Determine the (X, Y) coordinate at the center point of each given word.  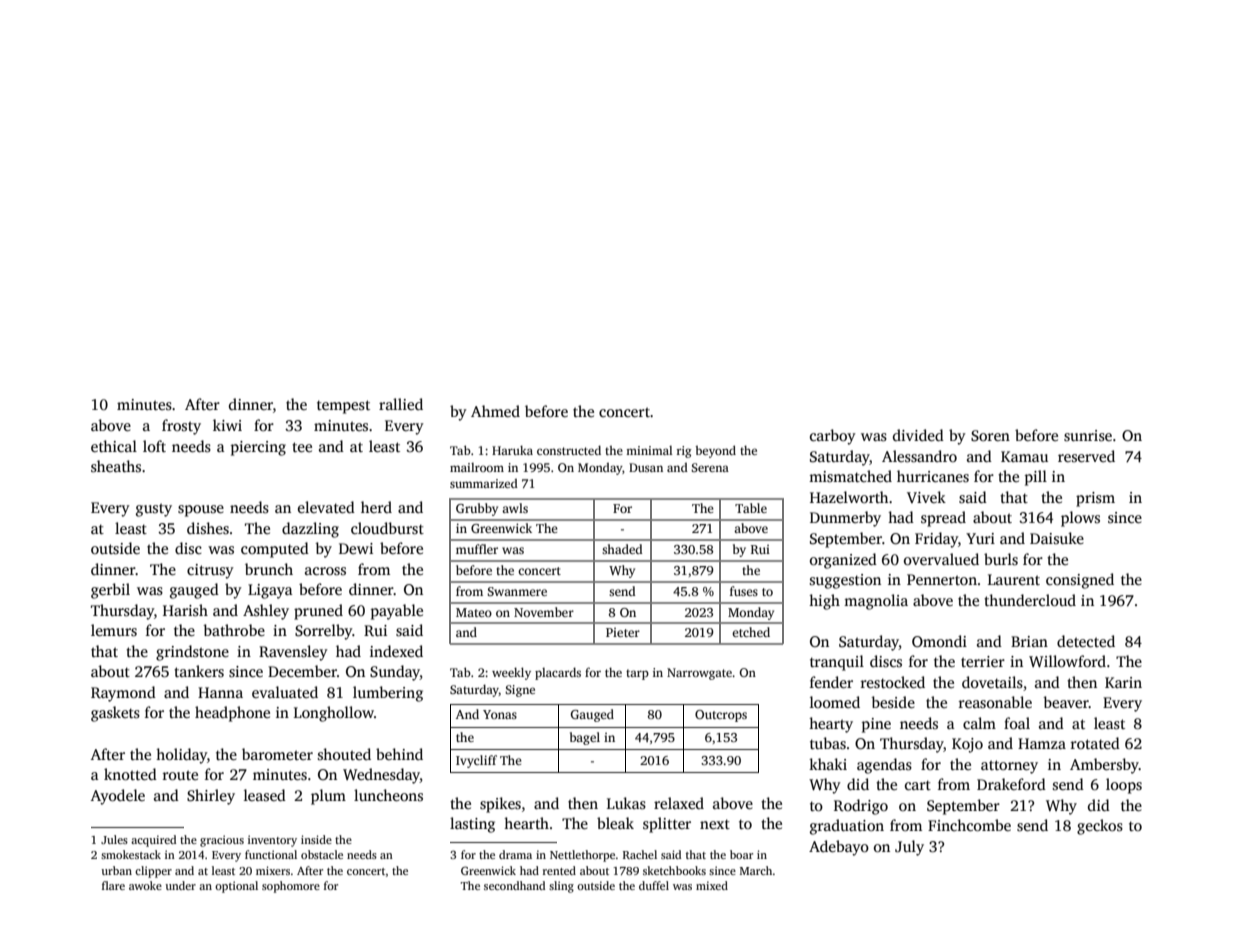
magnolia (876, 602)
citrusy (210, 571)
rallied (401, 404)
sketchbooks (674, 870)
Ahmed (495, 411)
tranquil (837, 663)
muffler (477, 549)
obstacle (322, 854)
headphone (232, 714)
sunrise (1088, 436)
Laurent (1014, 579)
